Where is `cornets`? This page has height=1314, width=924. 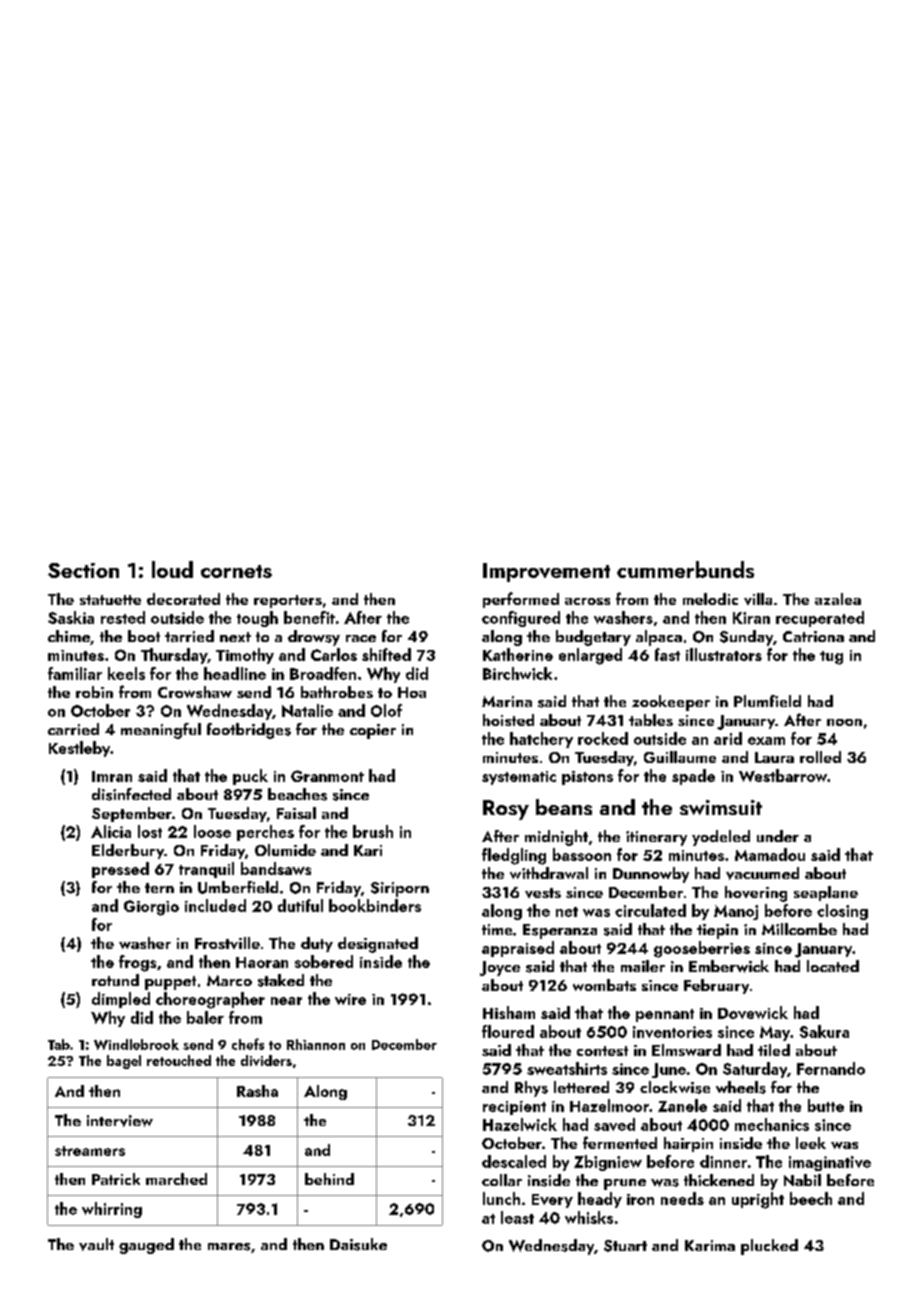 cornets is located at coordinates (236, 571).
